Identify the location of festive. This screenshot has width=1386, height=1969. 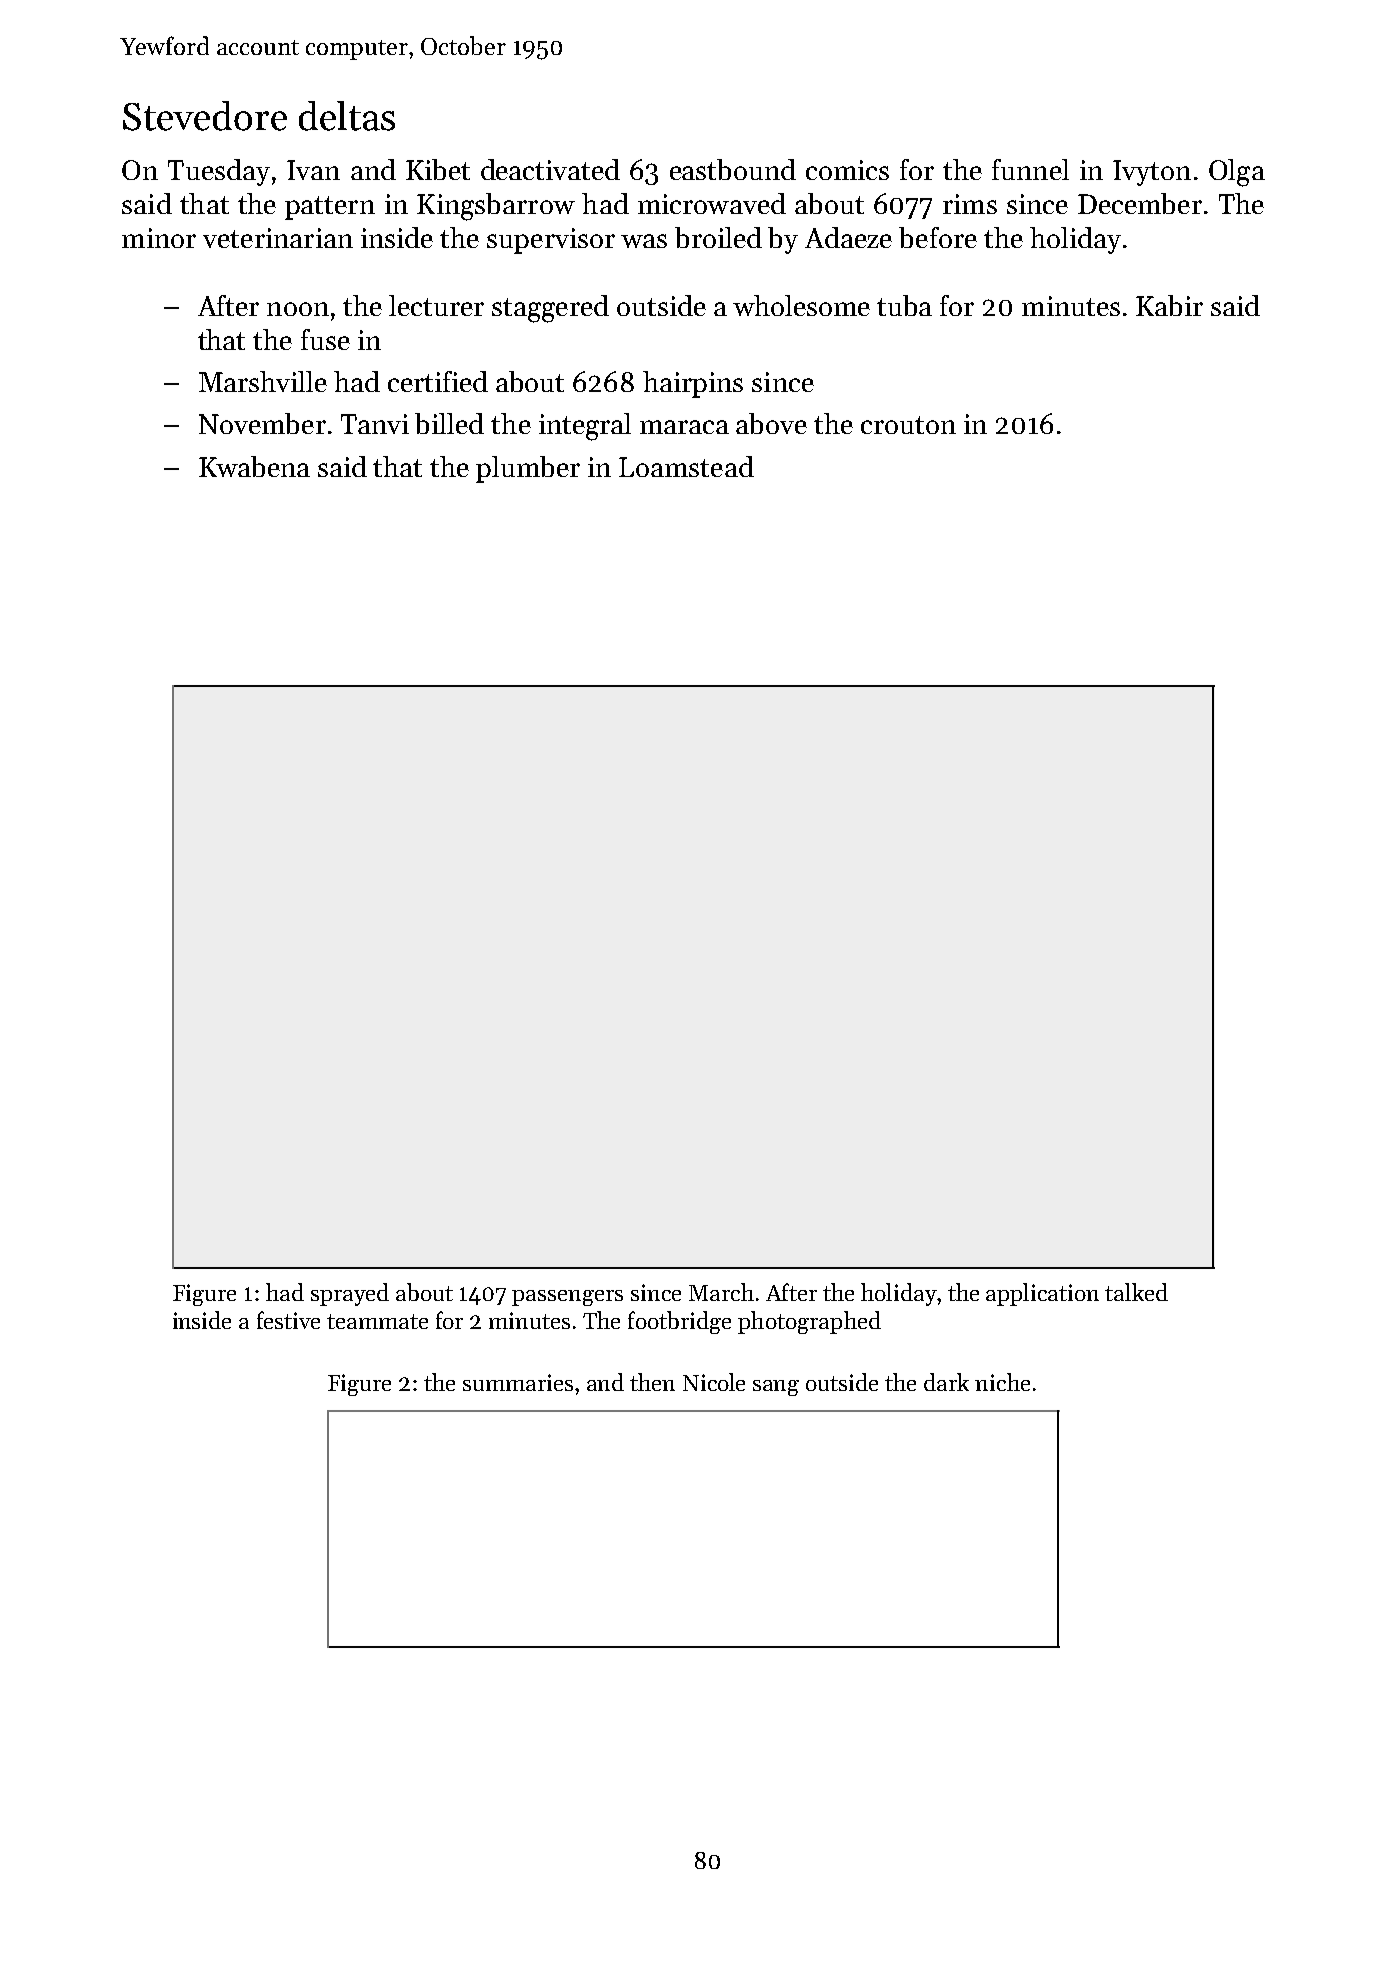
(288, 1320).
